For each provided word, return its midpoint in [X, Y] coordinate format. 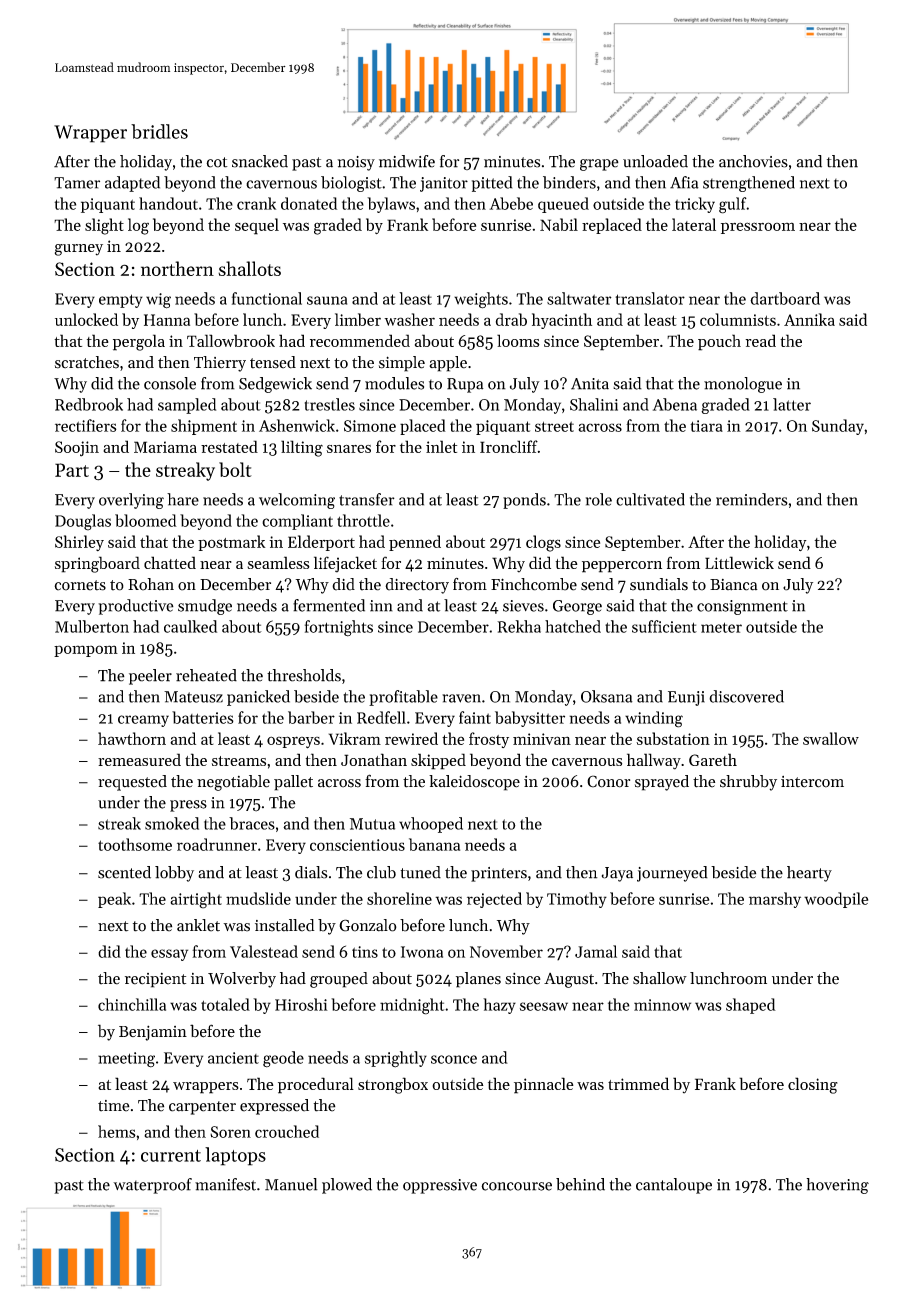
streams [239, 761]
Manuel [291, 1184]
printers [499, 874]
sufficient [664, 626]
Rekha [519, 626]
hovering [837, 1186]
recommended [360, 340]
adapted [132, 184]
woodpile [836, 900]
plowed [347, 1186]
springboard [97, 564]
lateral [694, 224]
